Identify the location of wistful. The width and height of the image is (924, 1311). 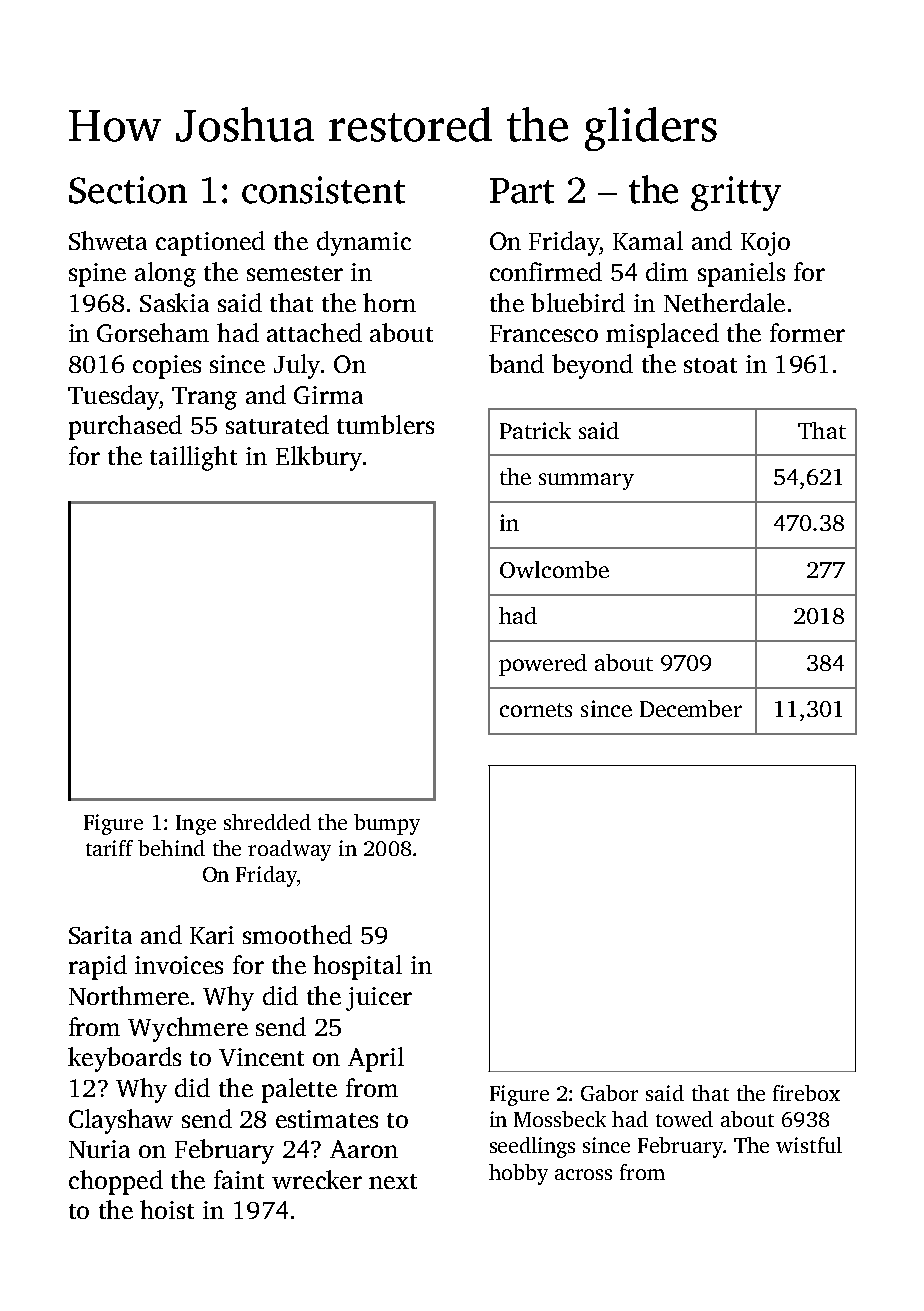
(809, 1145).
